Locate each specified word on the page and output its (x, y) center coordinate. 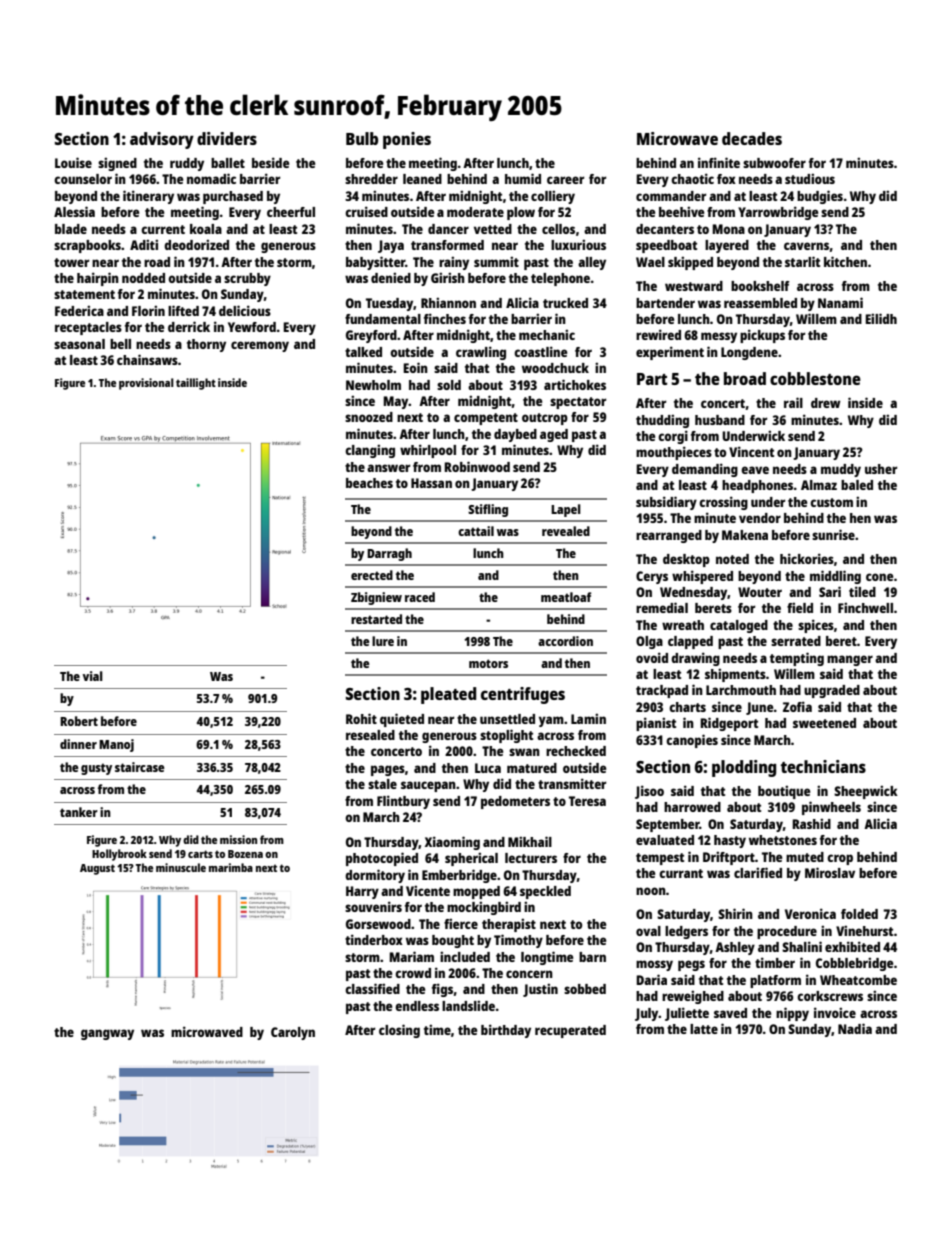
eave (755, 470)
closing (399, 1031)
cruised (366, 211)
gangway (107, 1034)
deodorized (196, 244)
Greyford (371, 336)
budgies (820, 197)
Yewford (252, 327)
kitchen (845, 261)
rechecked (576, 751)
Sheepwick (866, 792)
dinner (78, 744)
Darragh (389, 554)
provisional (146, 384)
